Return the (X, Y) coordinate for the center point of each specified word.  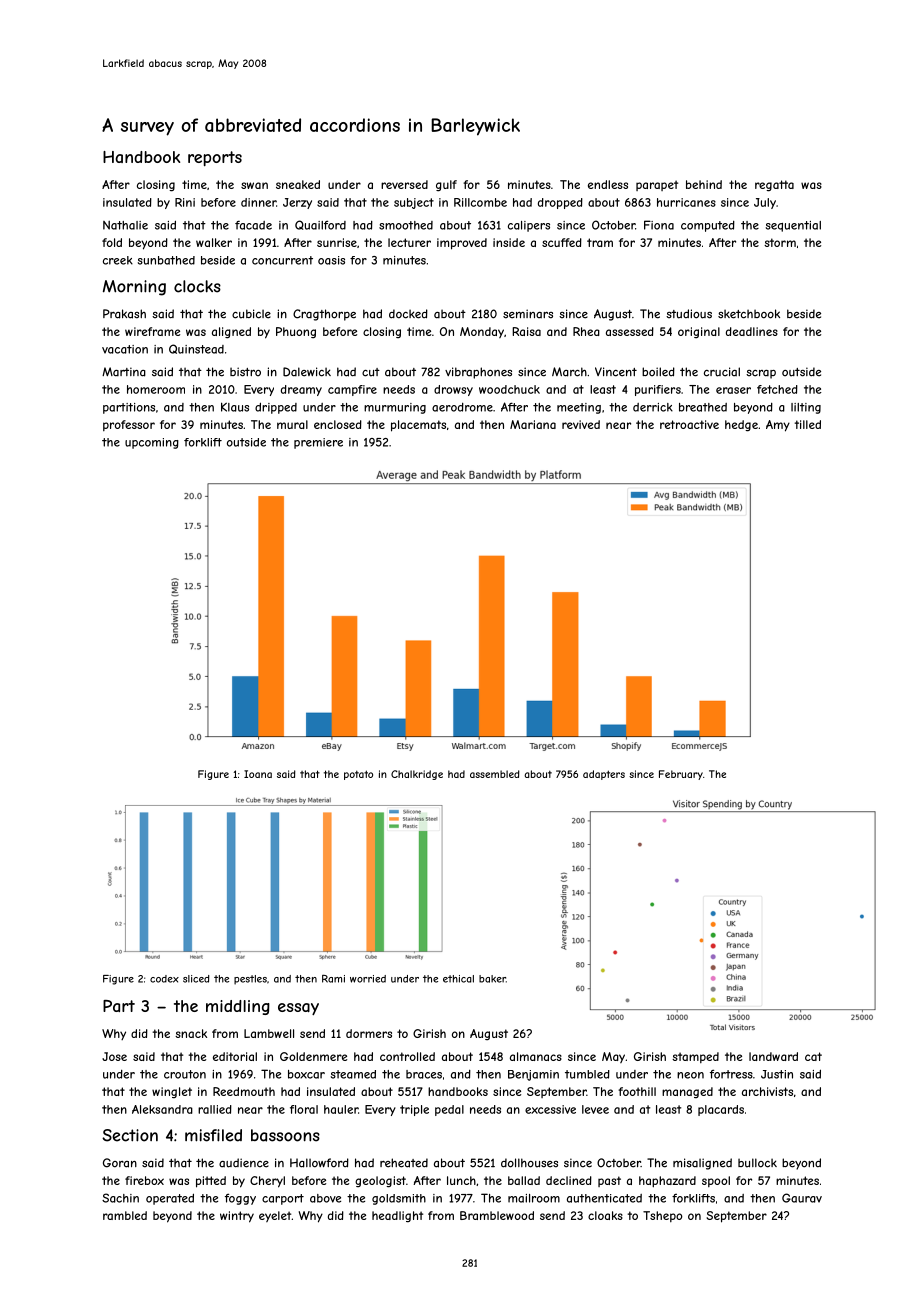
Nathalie (125, 225)
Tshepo (663, 1216)
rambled (125, 1215)
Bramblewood (497, 1215)
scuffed (562, 242)
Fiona (659, 225)
